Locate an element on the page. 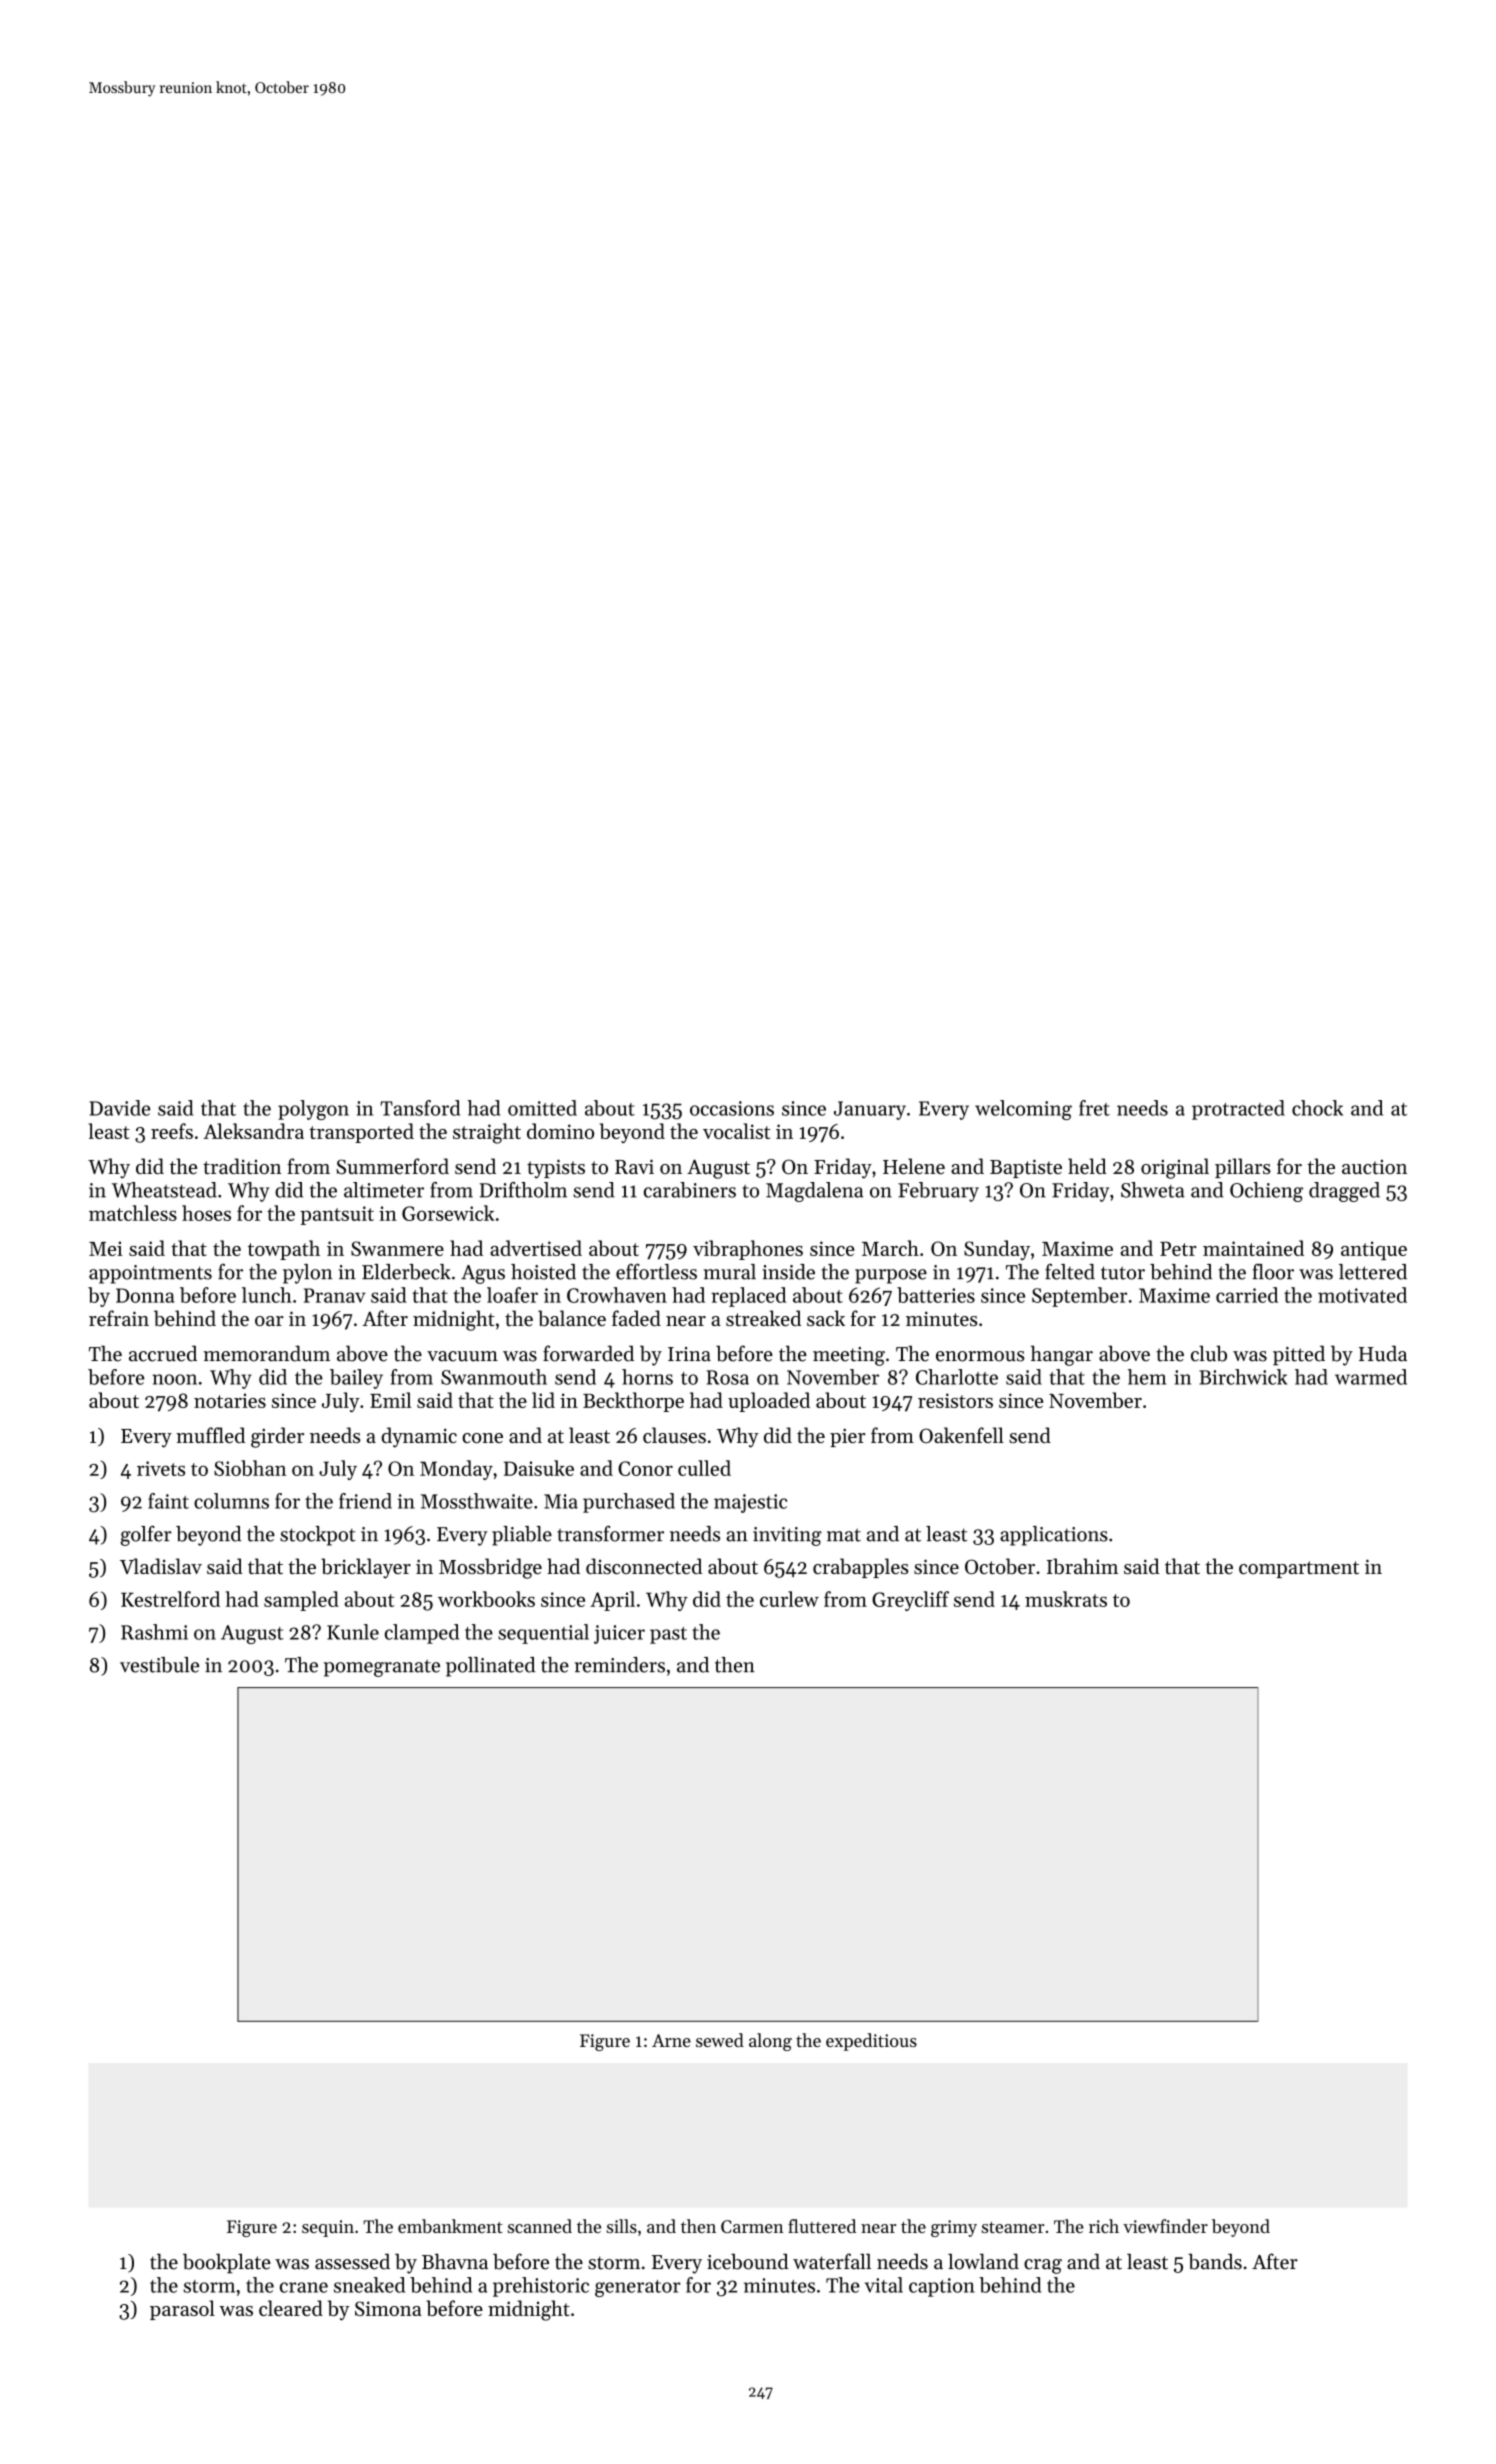  polygon is located at coordinates (313, 1110).
